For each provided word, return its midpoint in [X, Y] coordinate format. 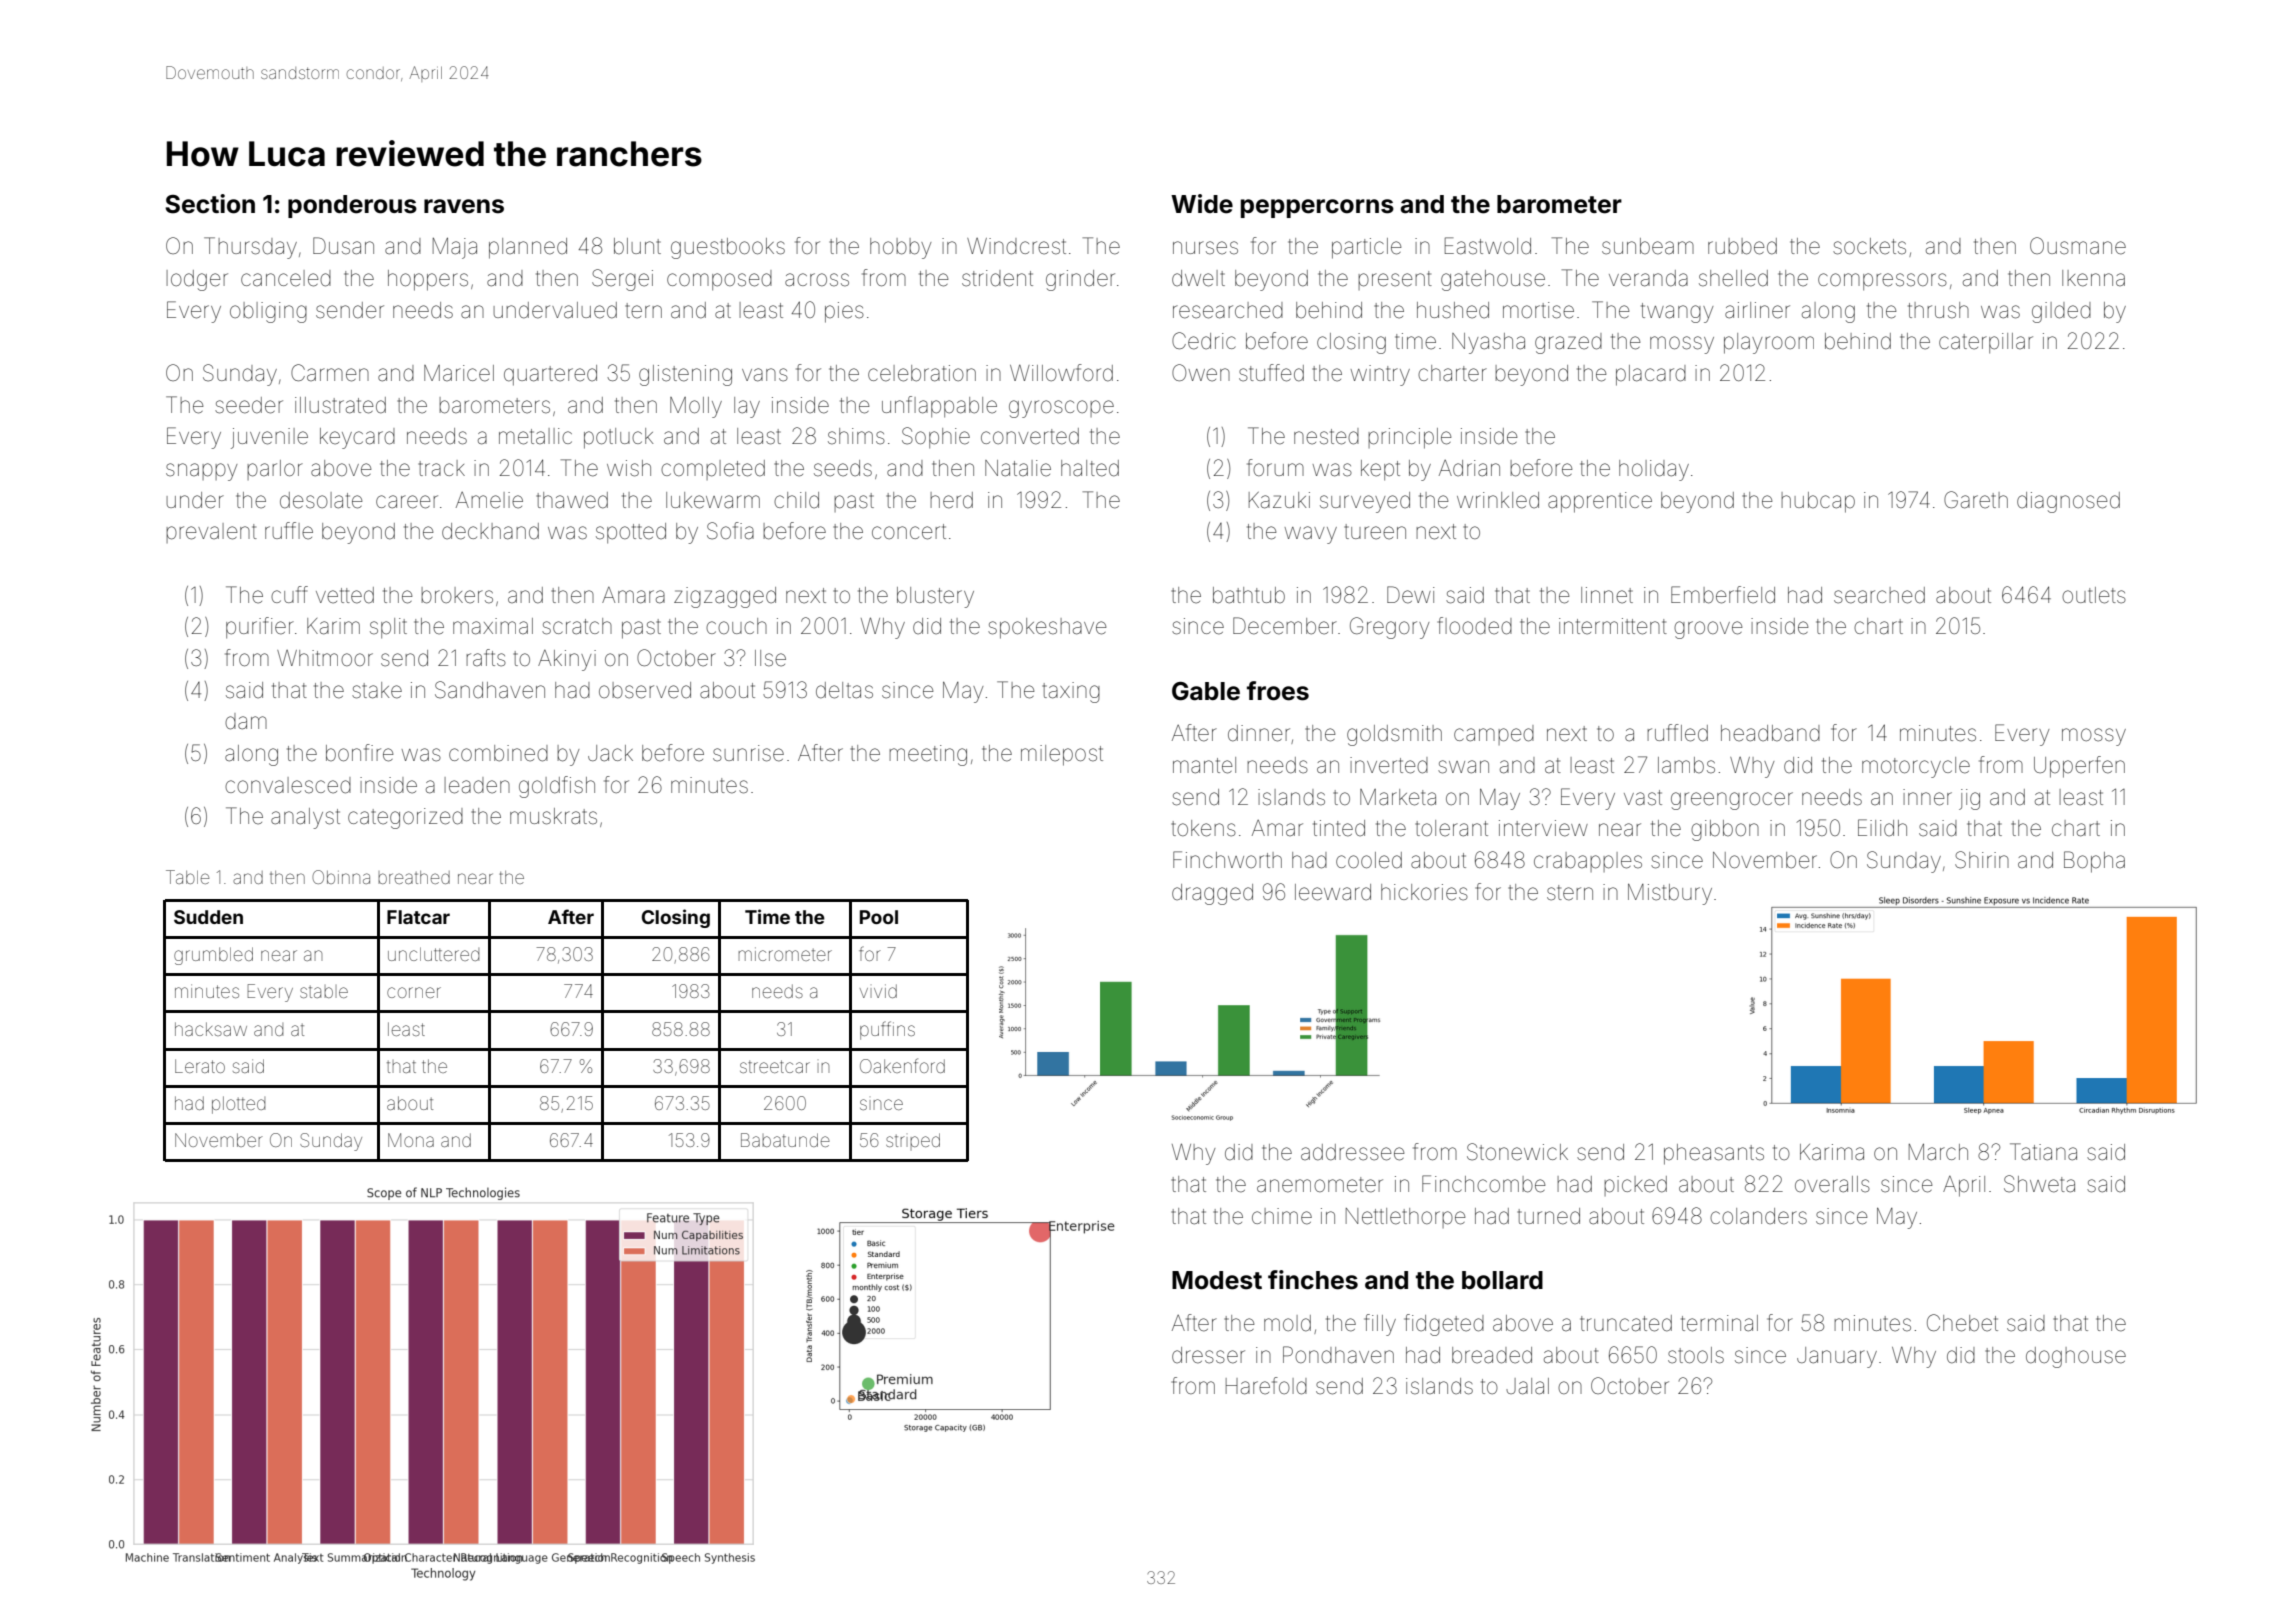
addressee [1352, 1152]
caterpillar [1986, 343]
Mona [411, 1140]
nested [1326, 436]
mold [1287, 1323]
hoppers [428, 280]
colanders [1758, 1216]
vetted [345, 595]
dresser [1208, 1355]
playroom [1769, 343]
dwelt [1198, 278]
